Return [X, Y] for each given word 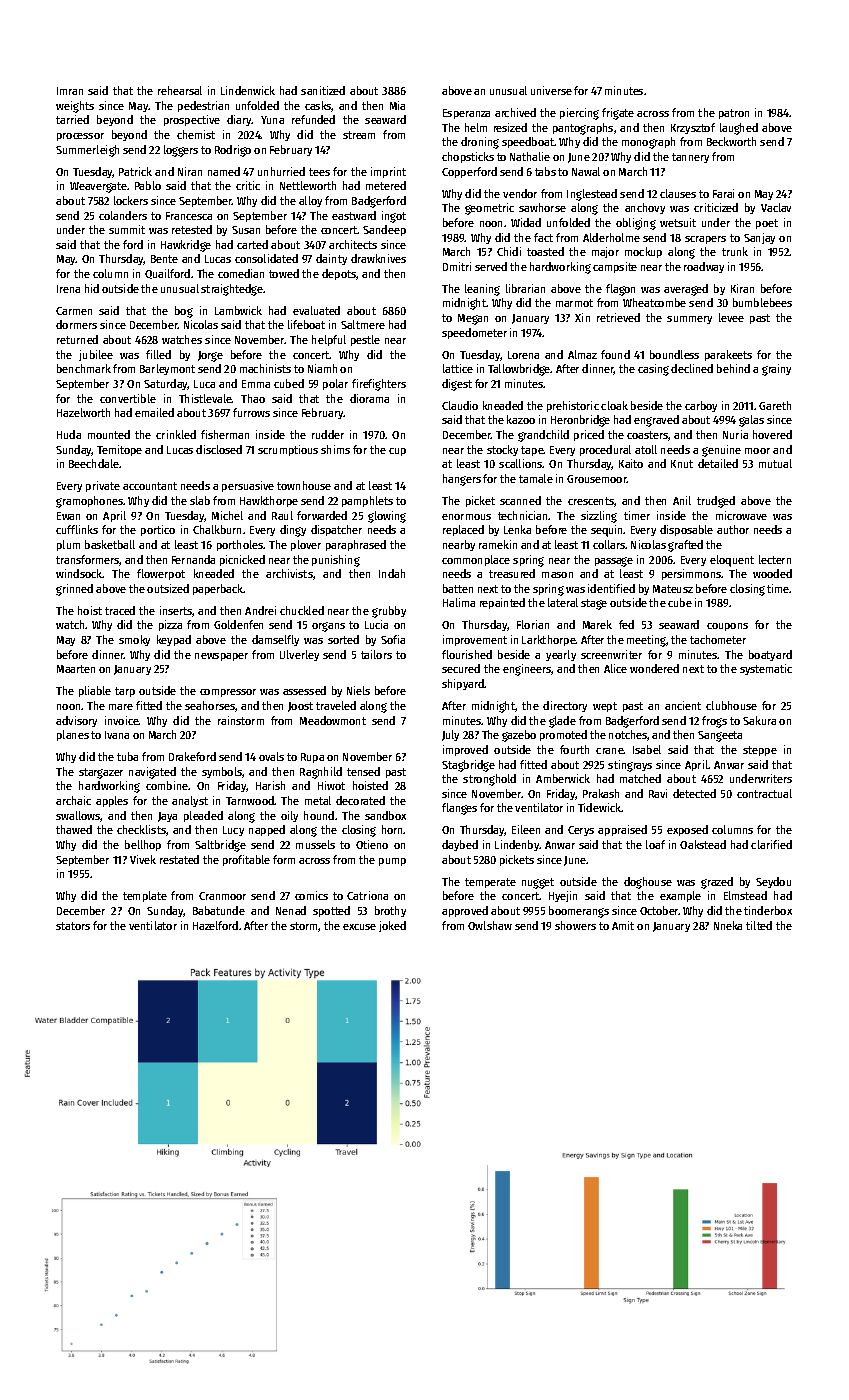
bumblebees [762, 302]
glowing [387, 517]
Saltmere [363, 324]
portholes [240, 545]
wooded [772, 573]
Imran [70, 91]
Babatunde [219, 910]
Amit [623, 925]
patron [734, 114]
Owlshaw [490, 925]
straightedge [232, 290]
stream [359, 135]
